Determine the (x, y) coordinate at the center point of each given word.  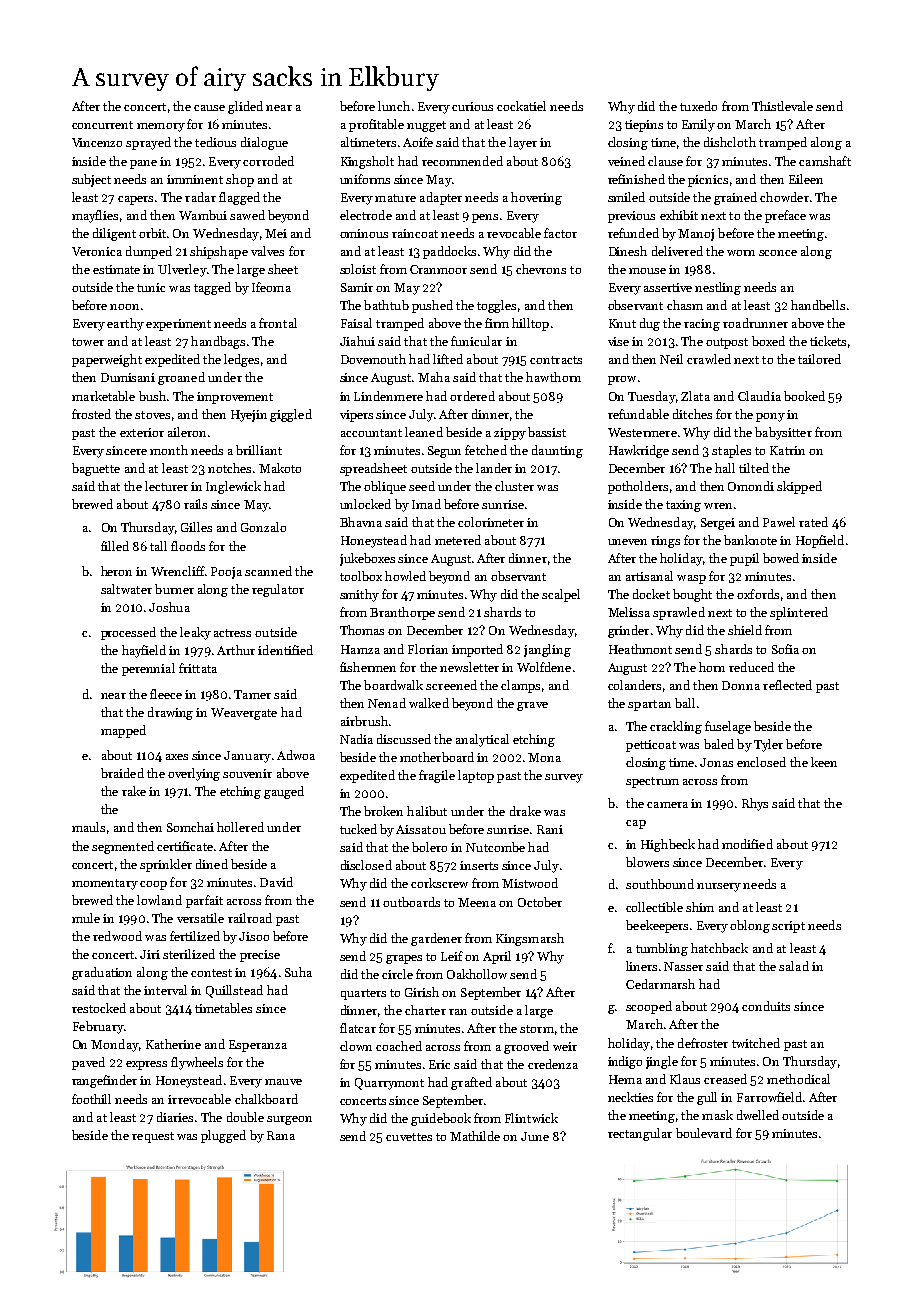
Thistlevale (782, 106)
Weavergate (244, 714)
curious (472, 106)
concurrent (102, 125)
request (153, 1137)
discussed (404, 739)
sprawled (679, 613)
